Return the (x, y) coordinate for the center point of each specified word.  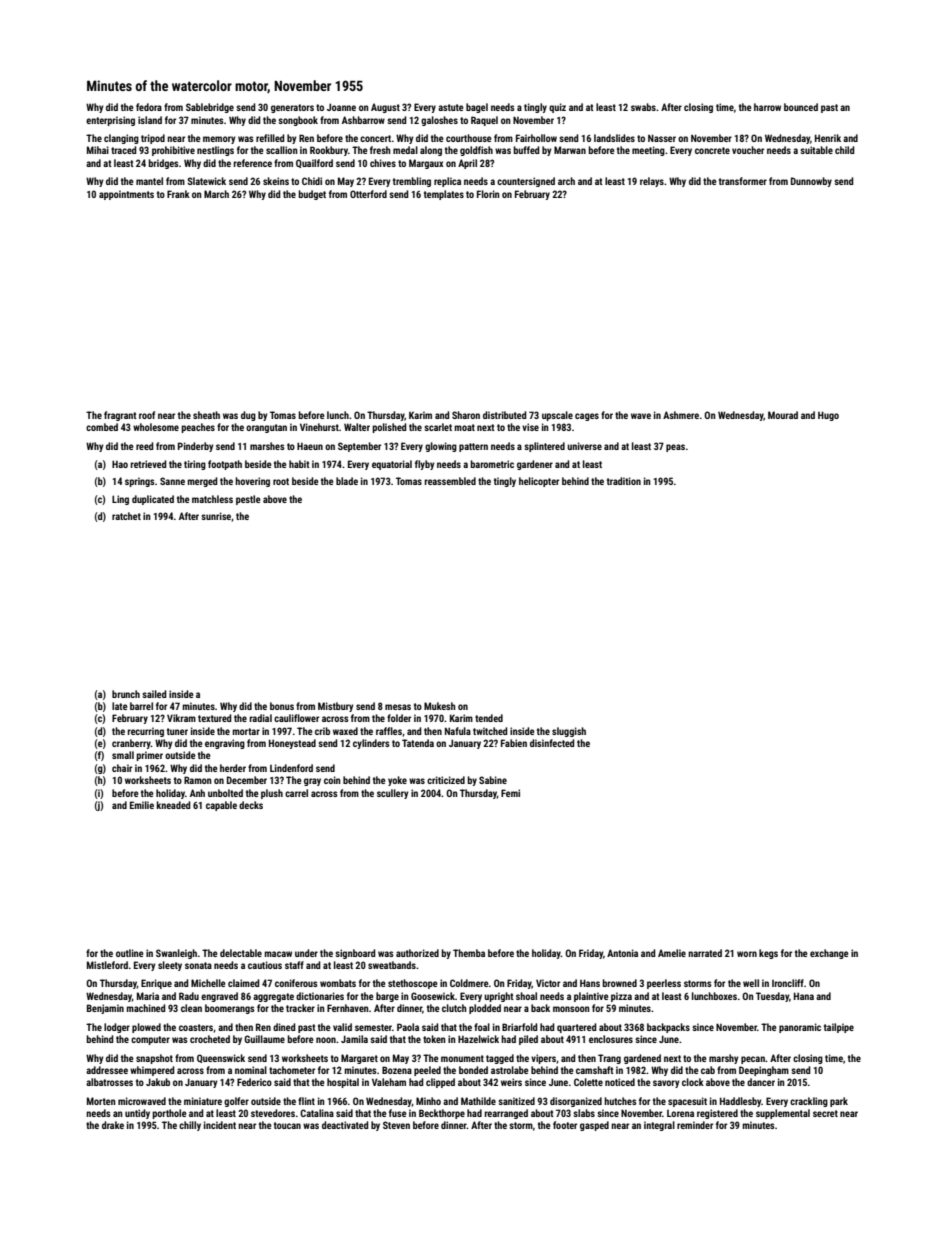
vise (530, 427)
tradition (624, 481)
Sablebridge (210, 108)
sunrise (216, 516)
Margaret (359, 1059)
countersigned (526, 182)
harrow (767, 107)
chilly (190, 1126)
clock (693, 1082)
